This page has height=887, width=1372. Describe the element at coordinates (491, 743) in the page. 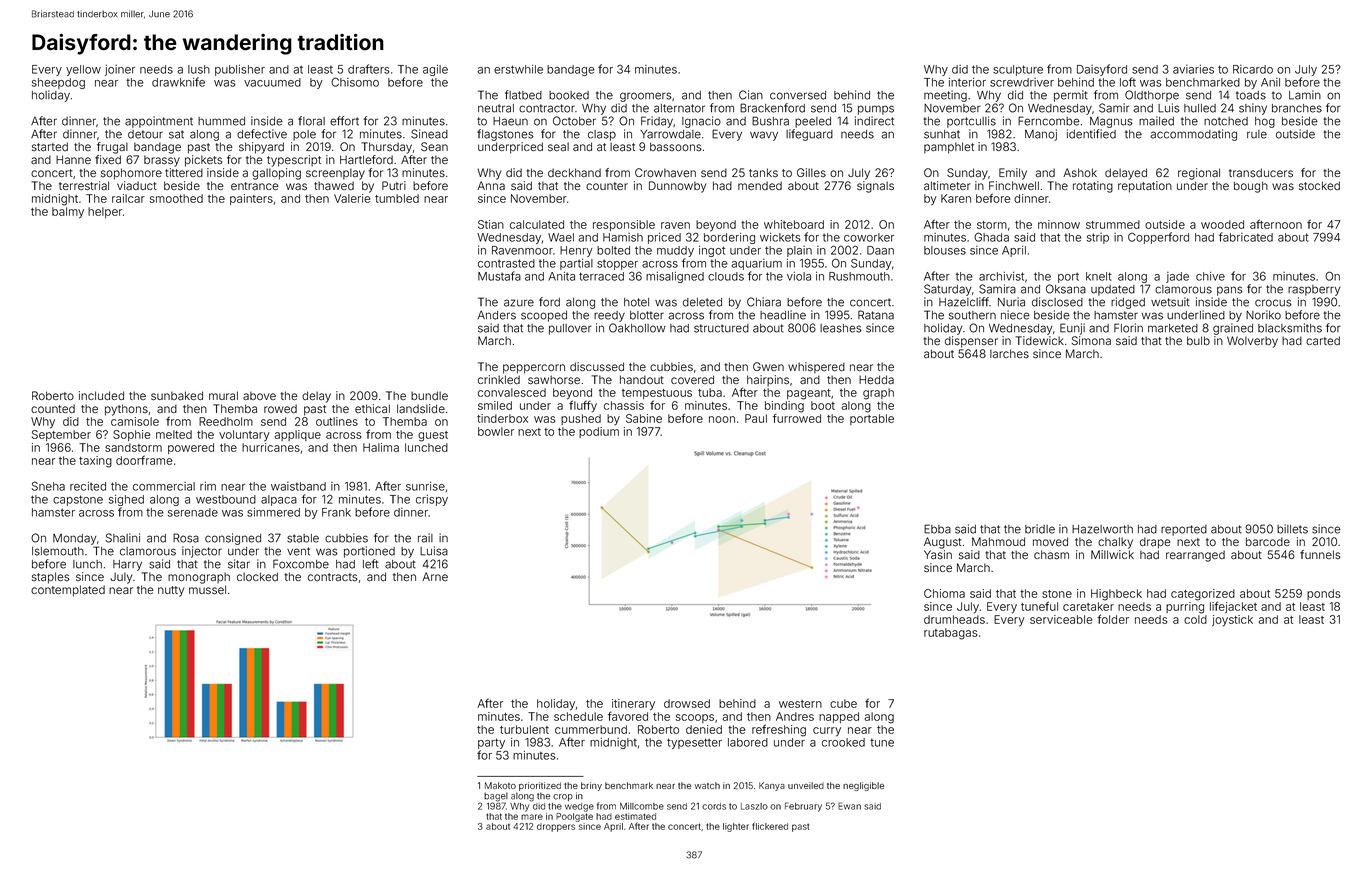

I see `party` at that location.
